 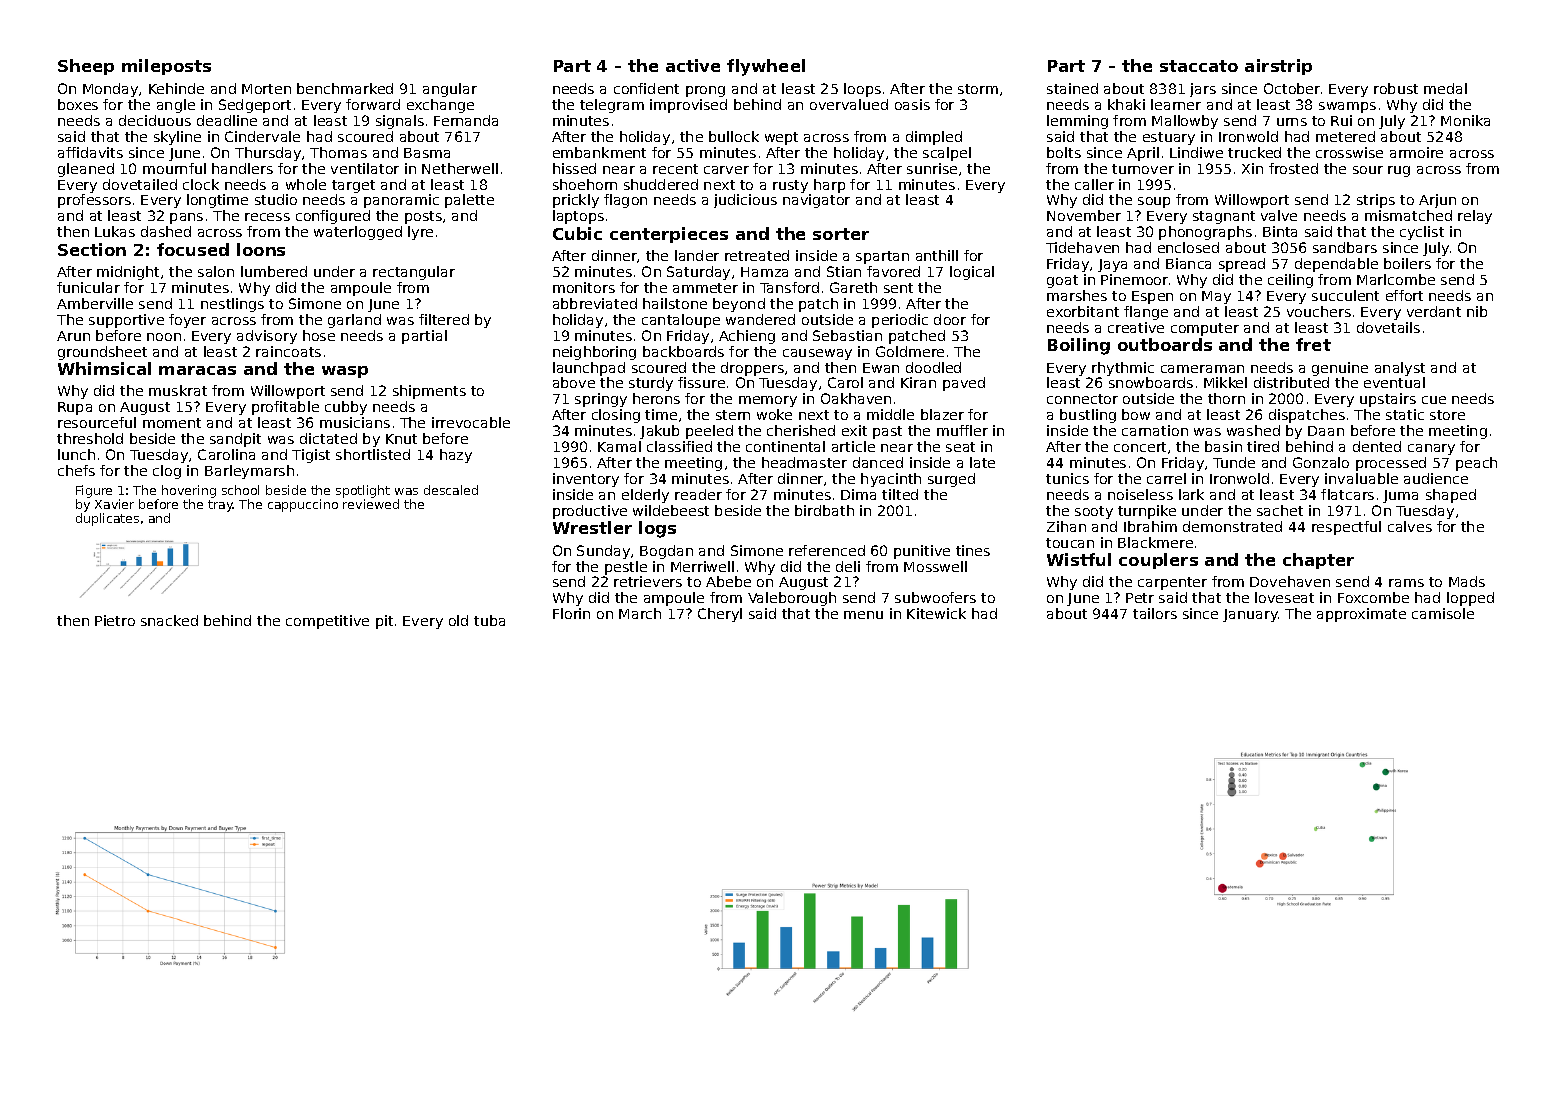 What do you see at coordinates (1434, 400) in the screenshot?
I see `cue` at bounding box center [1434, 400].
